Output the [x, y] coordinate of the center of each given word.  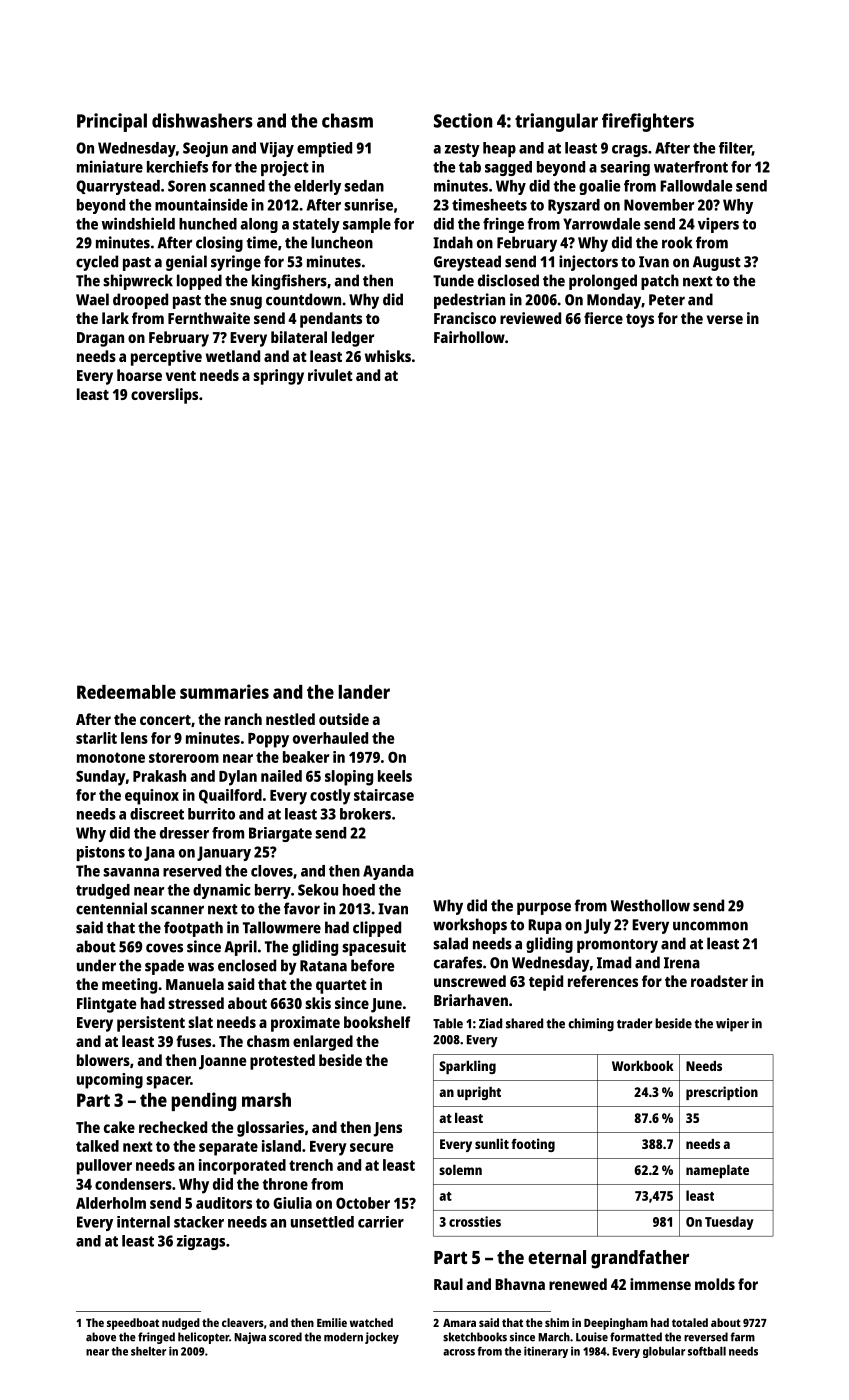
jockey [382, 1338]
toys [640, 321]
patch [660, 282]
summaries [224, 691]
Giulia [292, 1203]
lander [364, 692]
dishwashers [202, 120]
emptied [324, 149]
